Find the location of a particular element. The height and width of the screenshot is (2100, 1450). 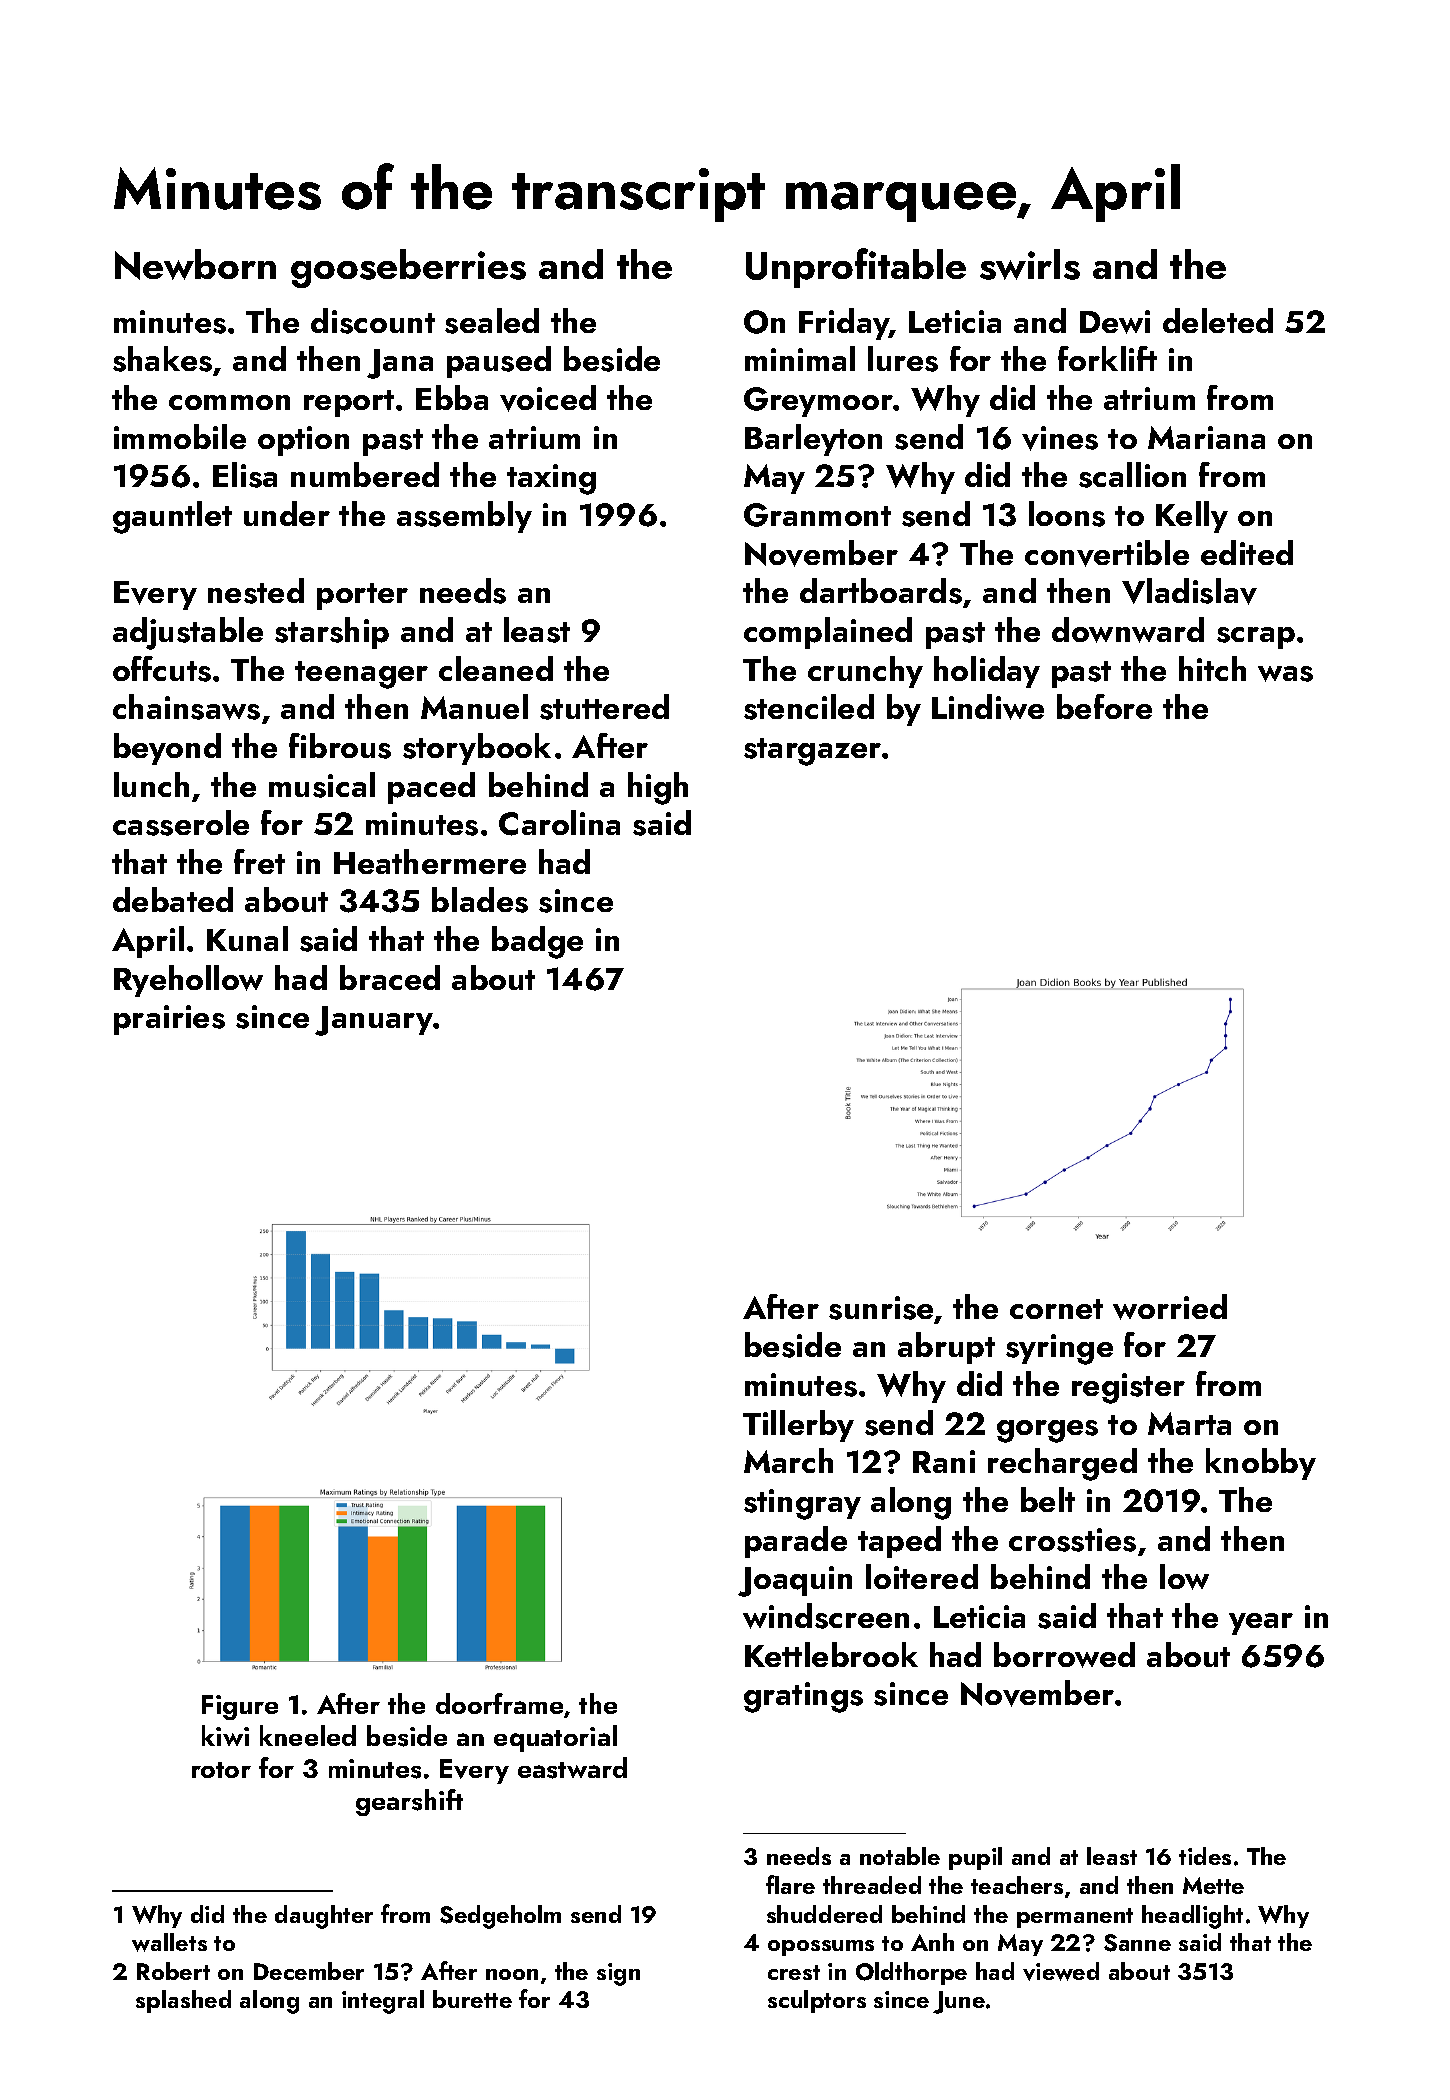

gearshift is located at coordinates (409, 1802).
